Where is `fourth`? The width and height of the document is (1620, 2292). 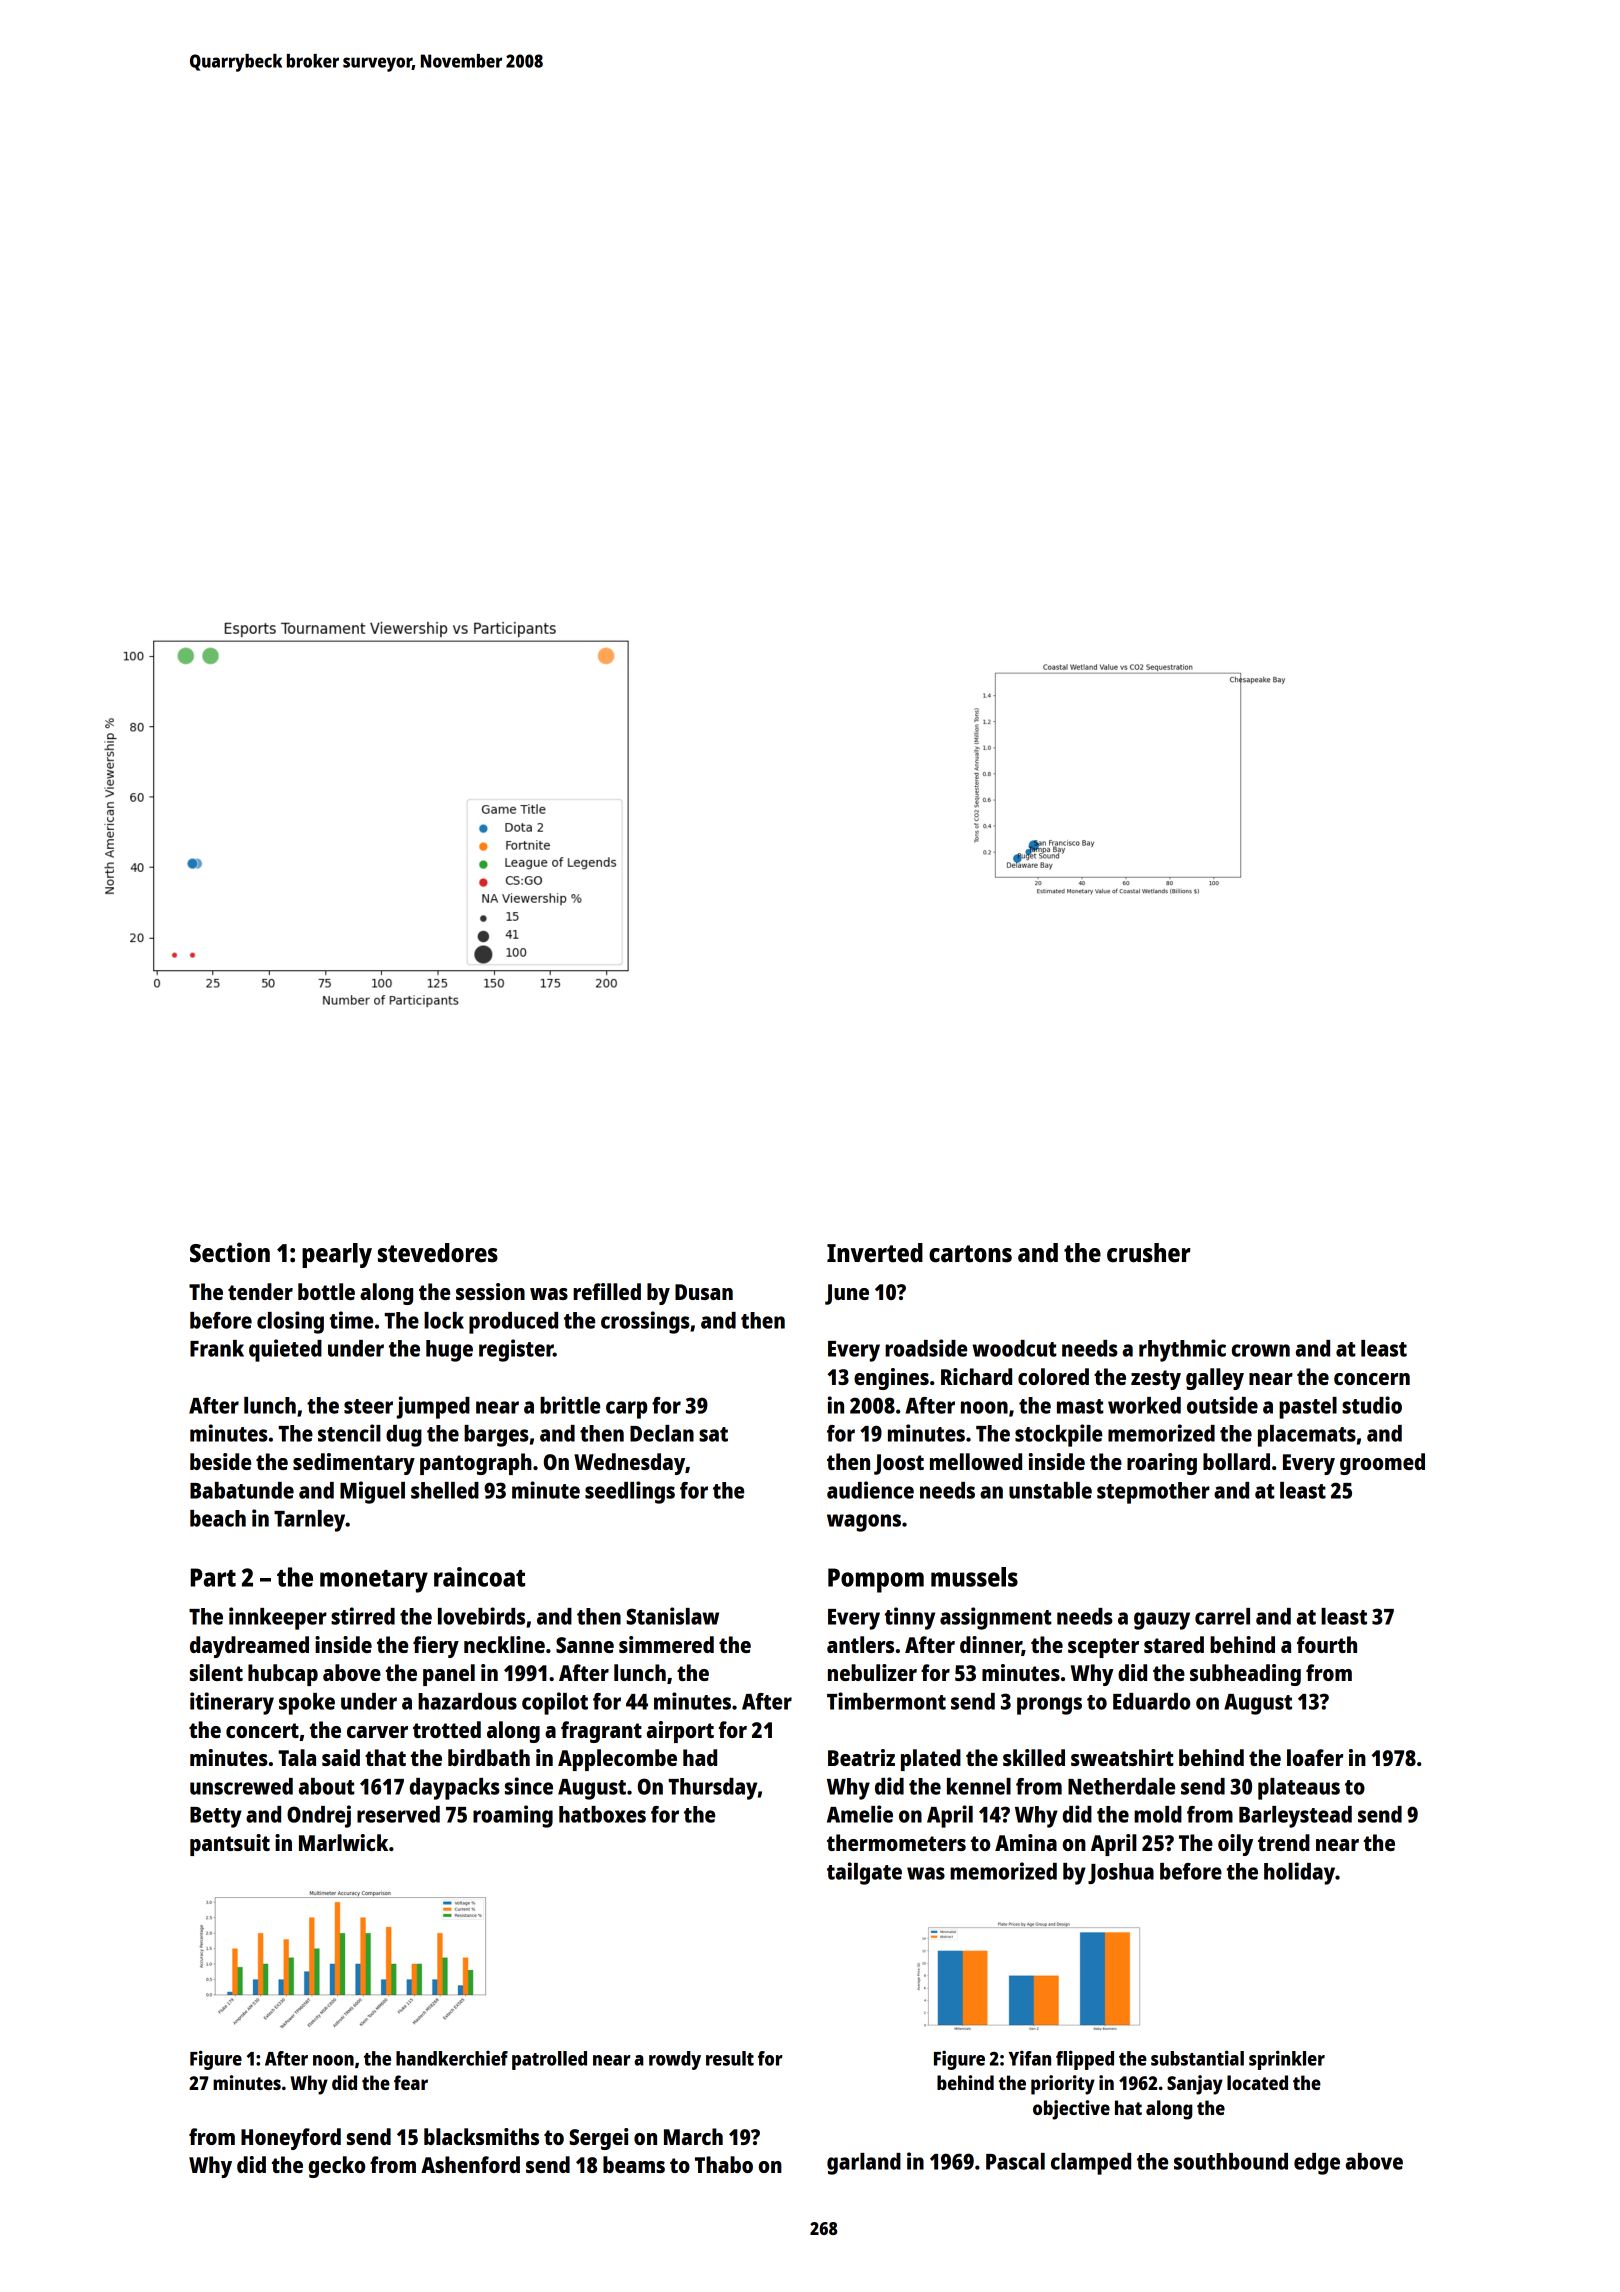
fourth is located at coordinates (1327, 1644).
